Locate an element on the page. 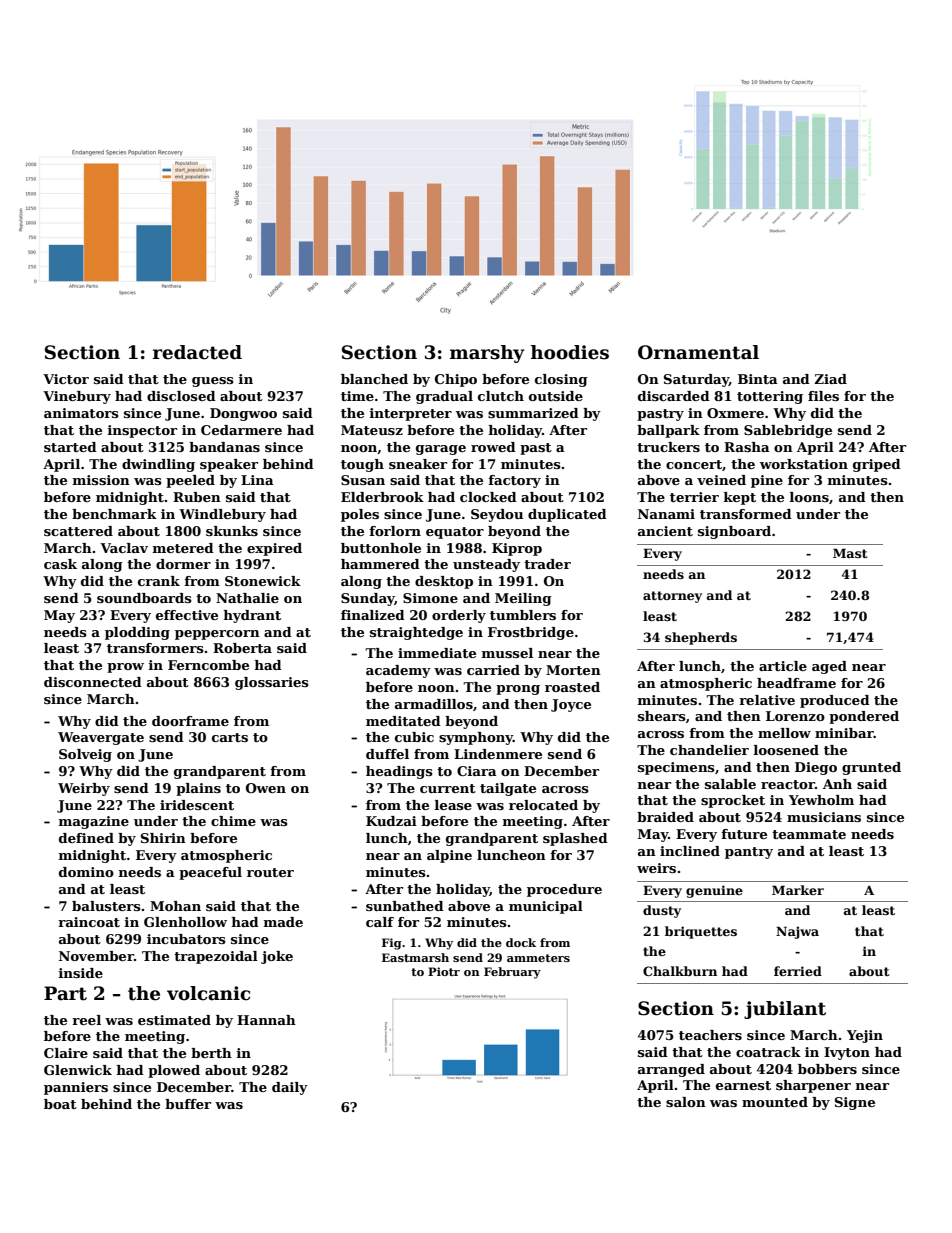  duffel is located at coordinates (387, 754).
